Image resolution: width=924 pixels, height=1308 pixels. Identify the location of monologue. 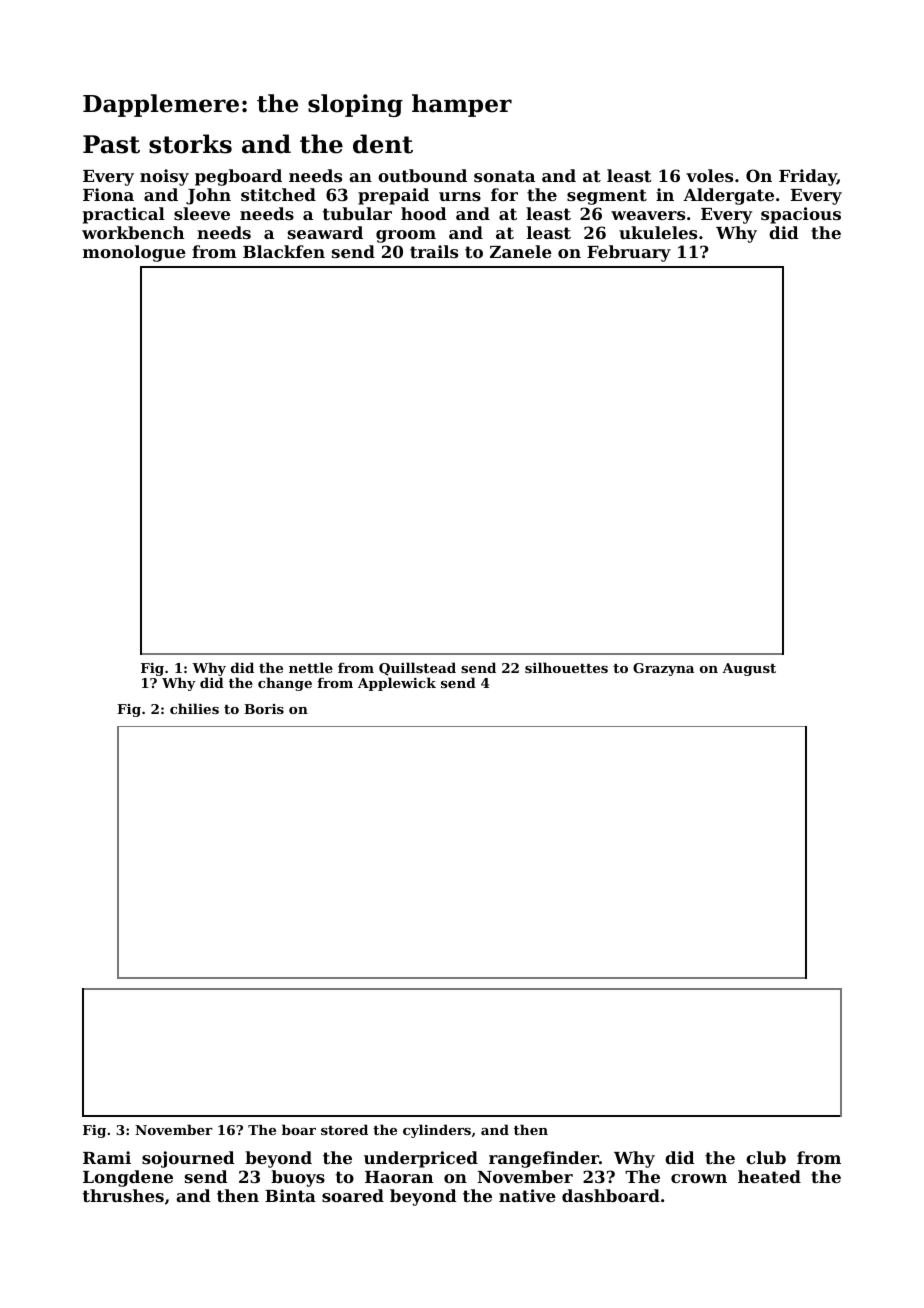
(134, 253).
